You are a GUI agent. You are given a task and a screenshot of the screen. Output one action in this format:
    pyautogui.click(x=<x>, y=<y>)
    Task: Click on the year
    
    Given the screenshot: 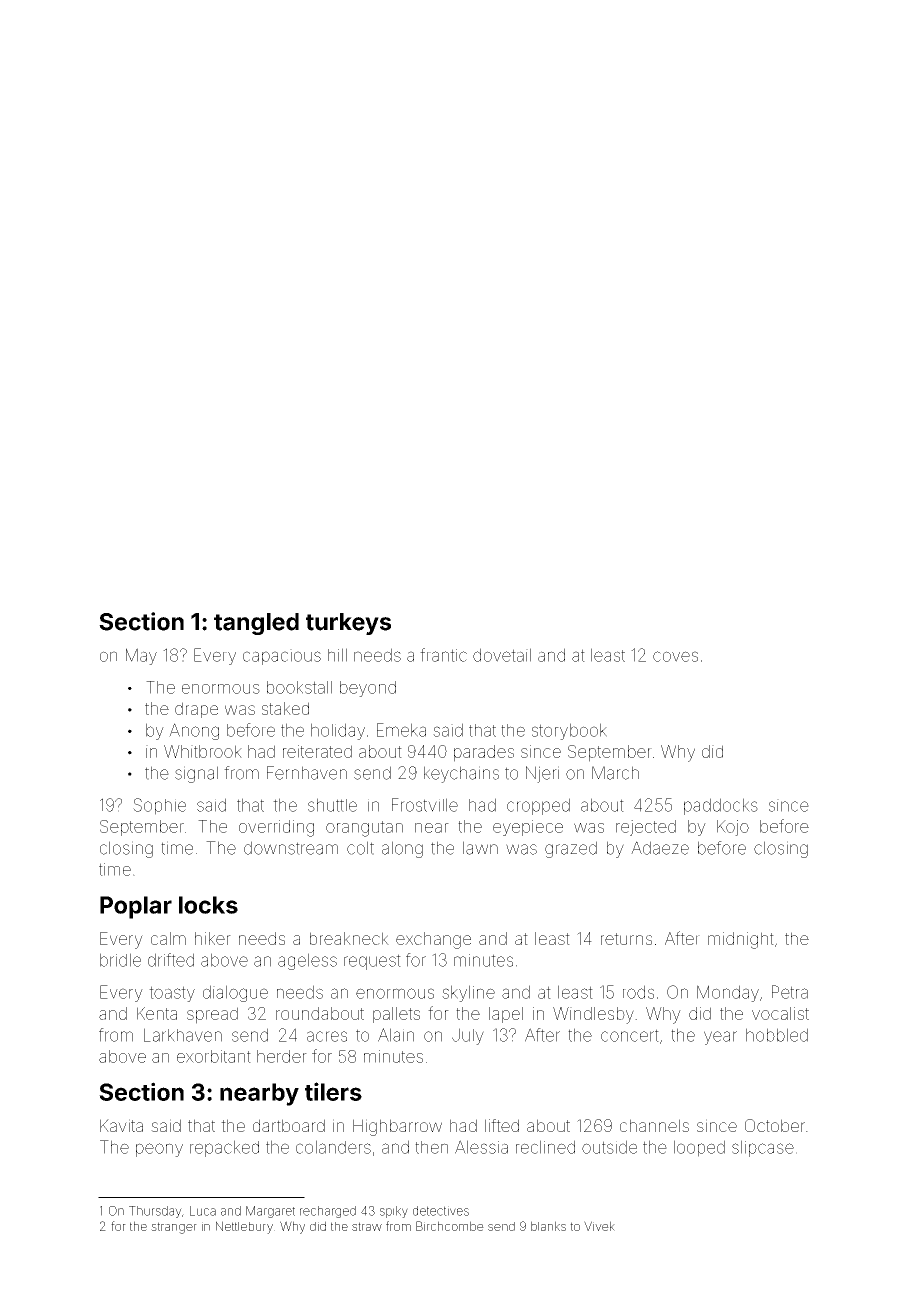 What is the action you would take?
    pyautogui.click(x=720, y=1038)
